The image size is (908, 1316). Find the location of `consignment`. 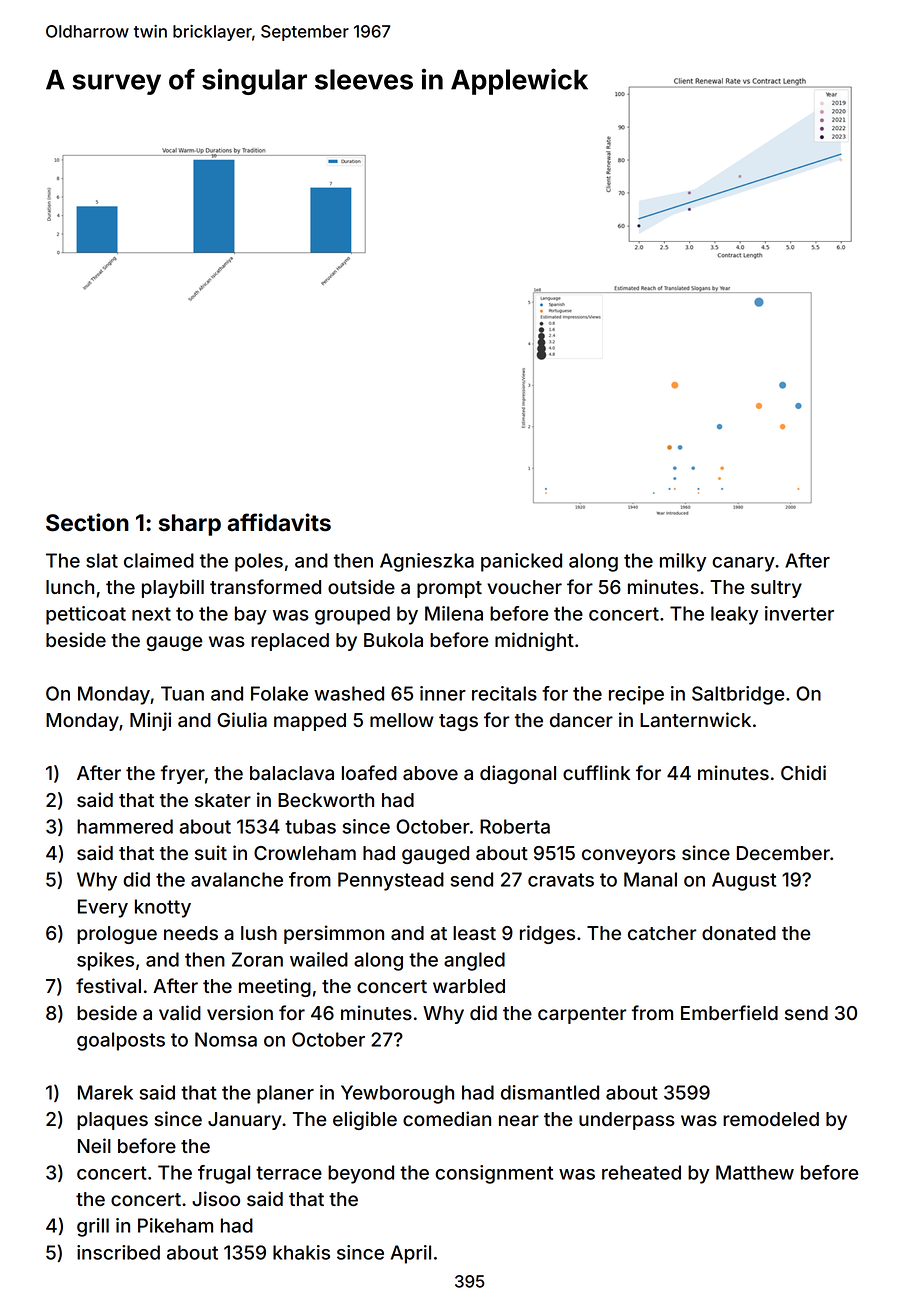

consignment is located at coordinates (494, 1174).
